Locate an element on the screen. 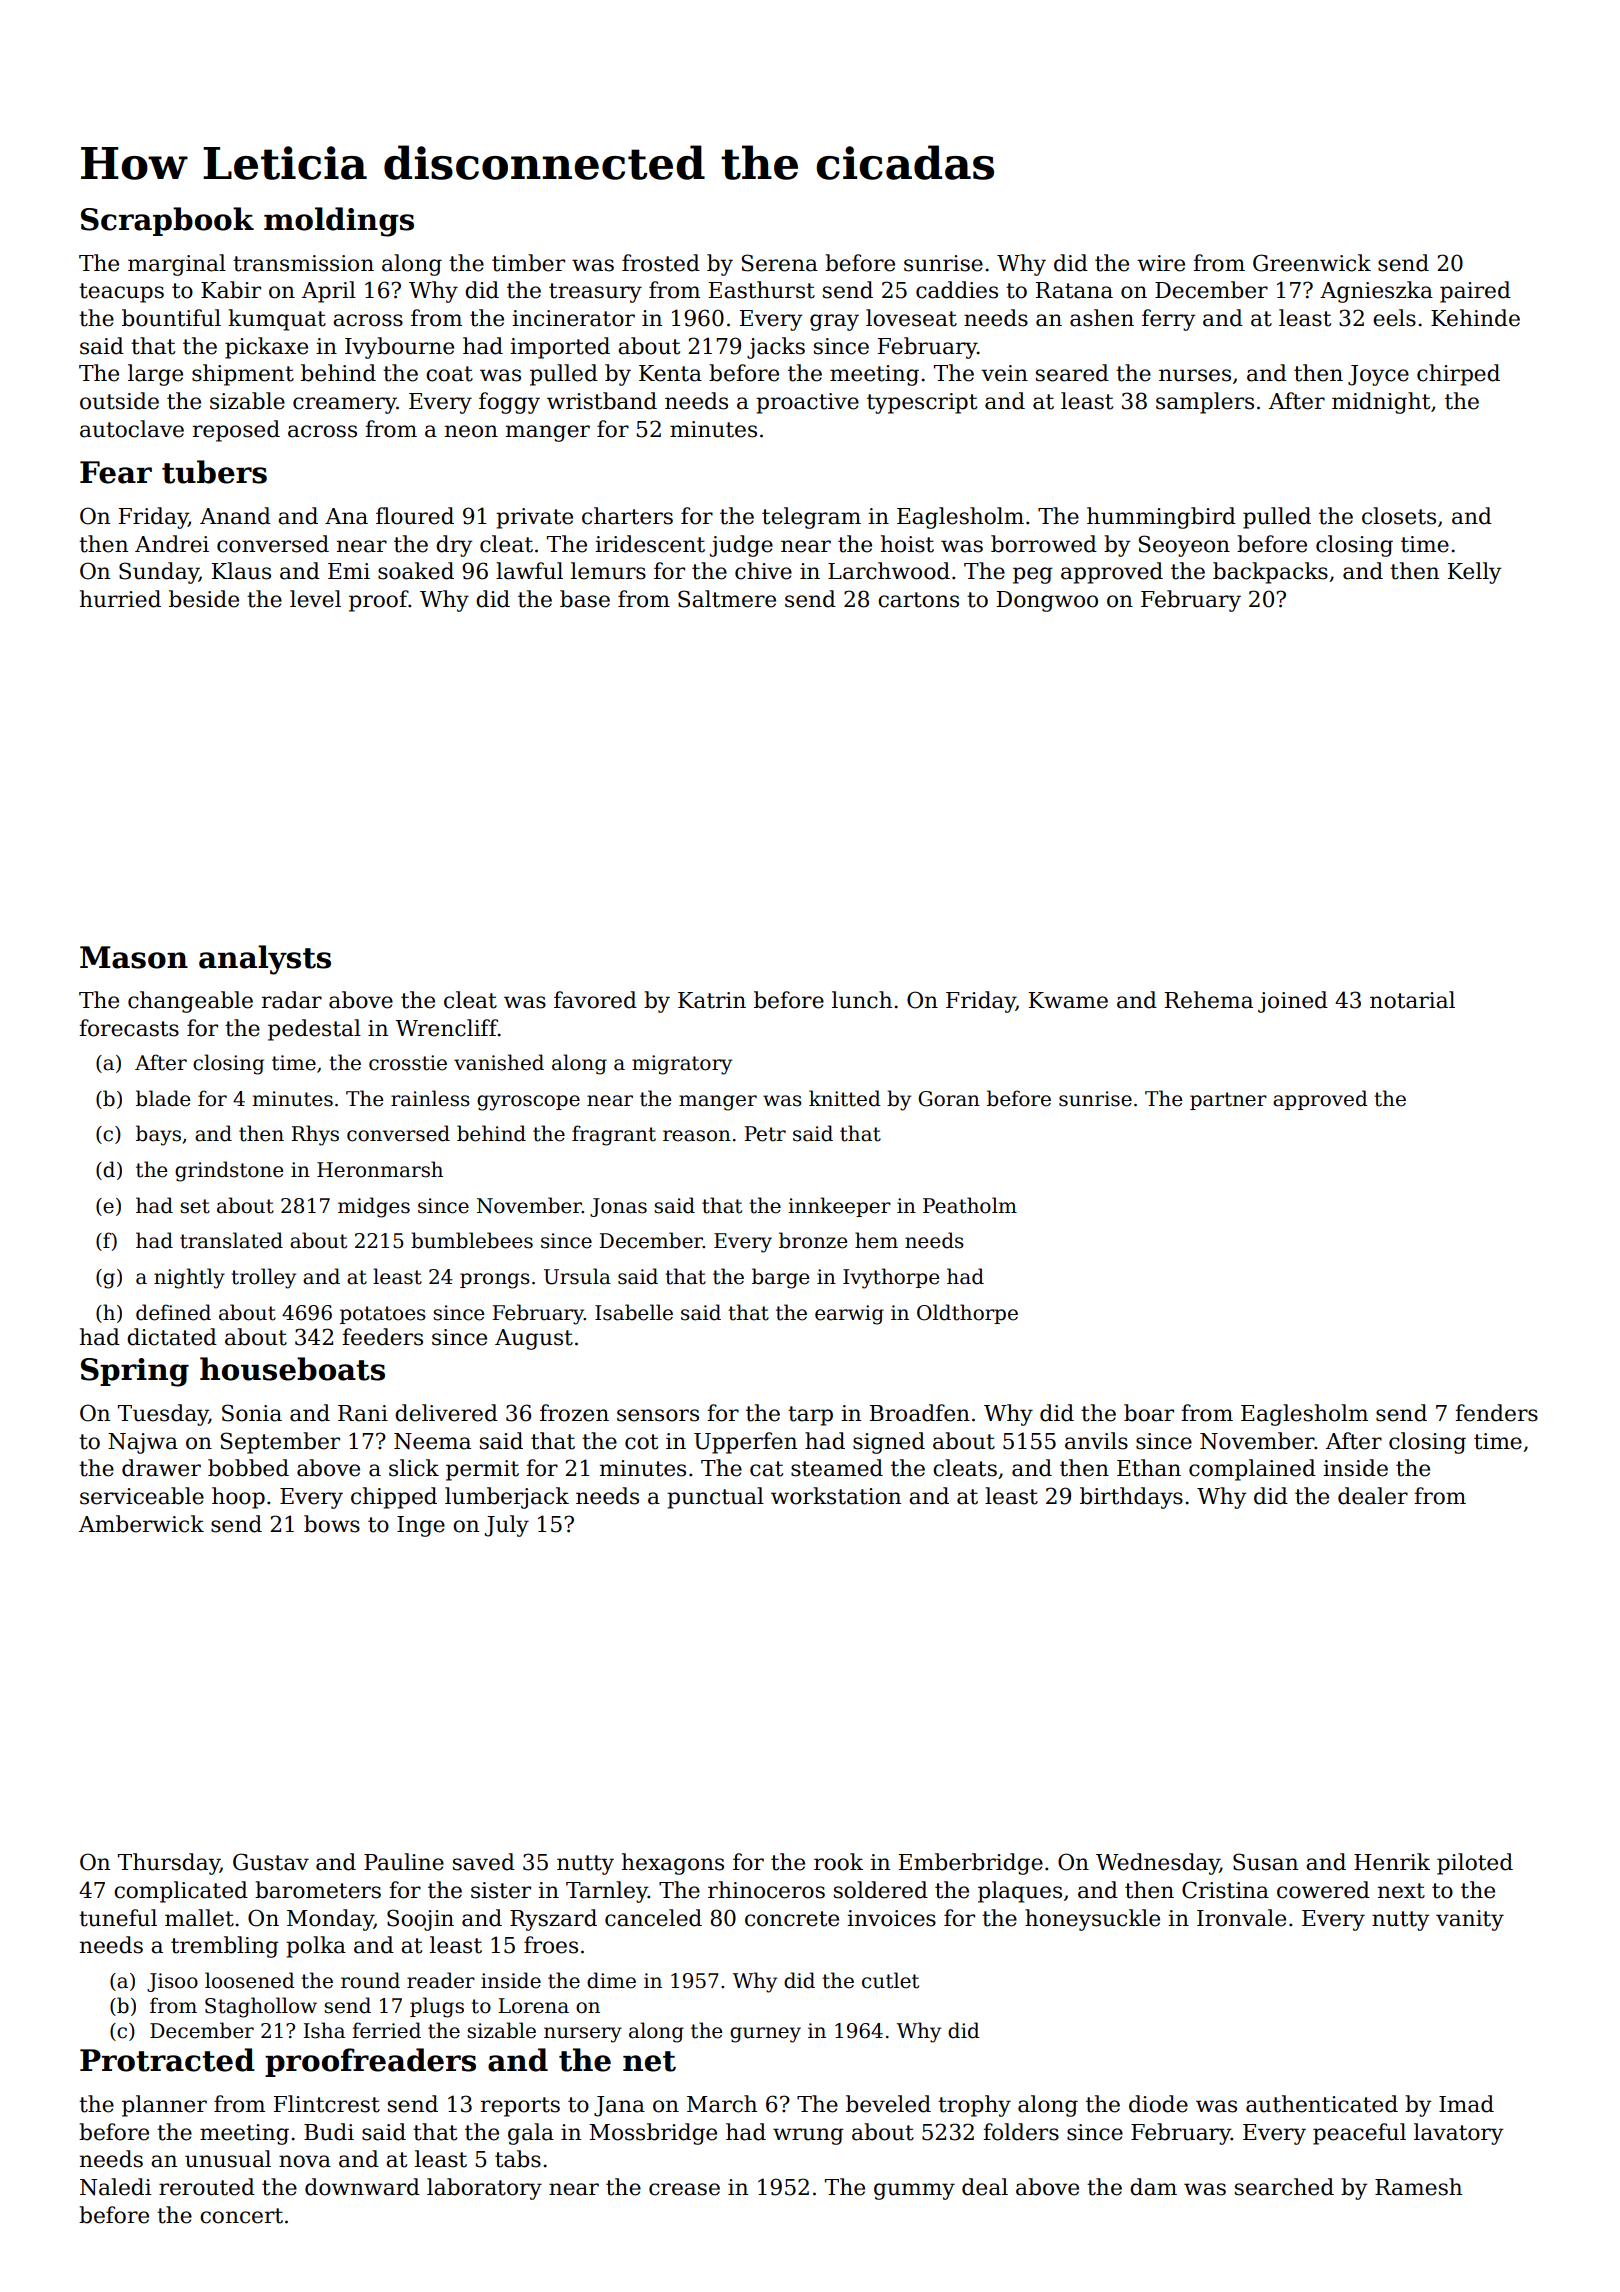 This screenshot has height=2292, width=1620. moldings is located at coordinates (339, 222).
